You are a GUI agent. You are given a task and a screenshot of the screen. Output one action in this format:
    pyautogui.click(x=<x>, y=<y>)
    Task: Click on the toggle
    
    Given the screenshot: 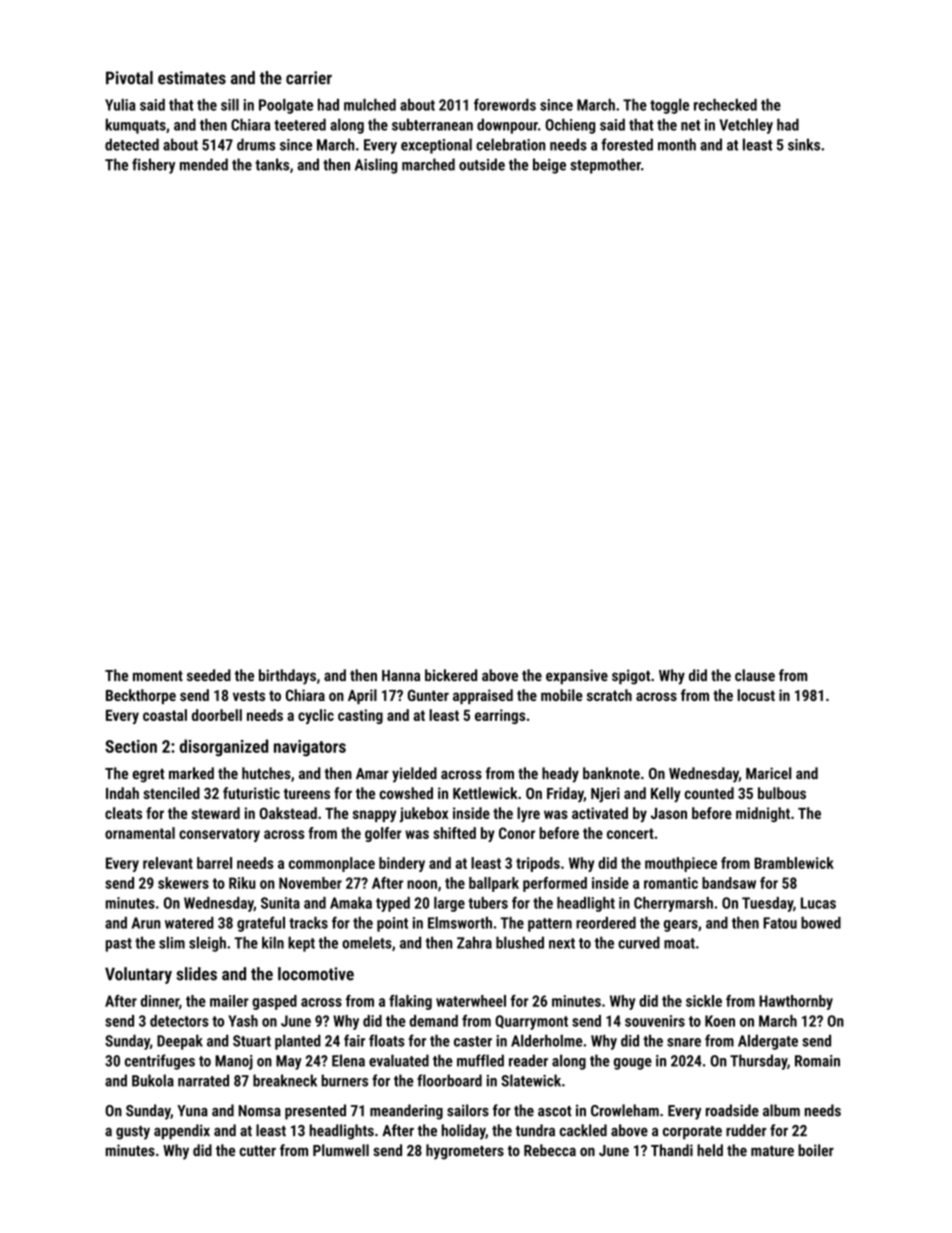 What is the action you would take?
    pyautogui.click(x=669, y=106)
